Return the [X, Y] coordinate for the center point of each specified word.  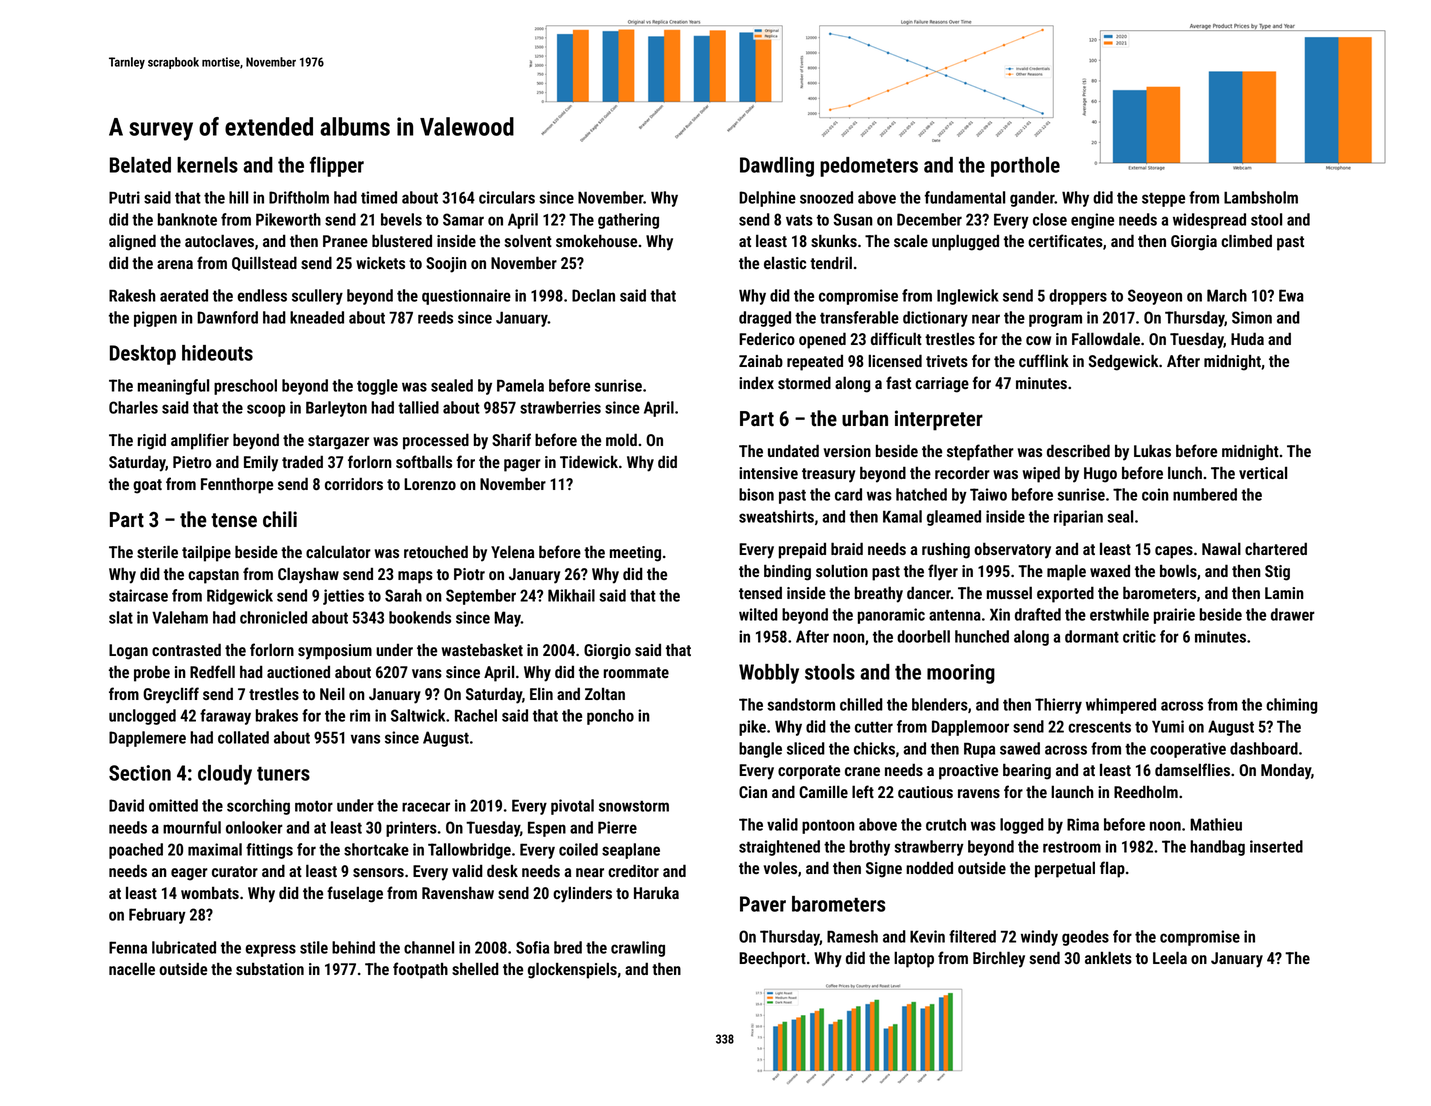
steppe [1163, 200]
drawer [1293, 614]
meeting [635, 554]
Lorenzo [430, 484]
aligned [132, 242]
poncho [610, 717]
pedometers [869, 167]
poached [136, 851]
